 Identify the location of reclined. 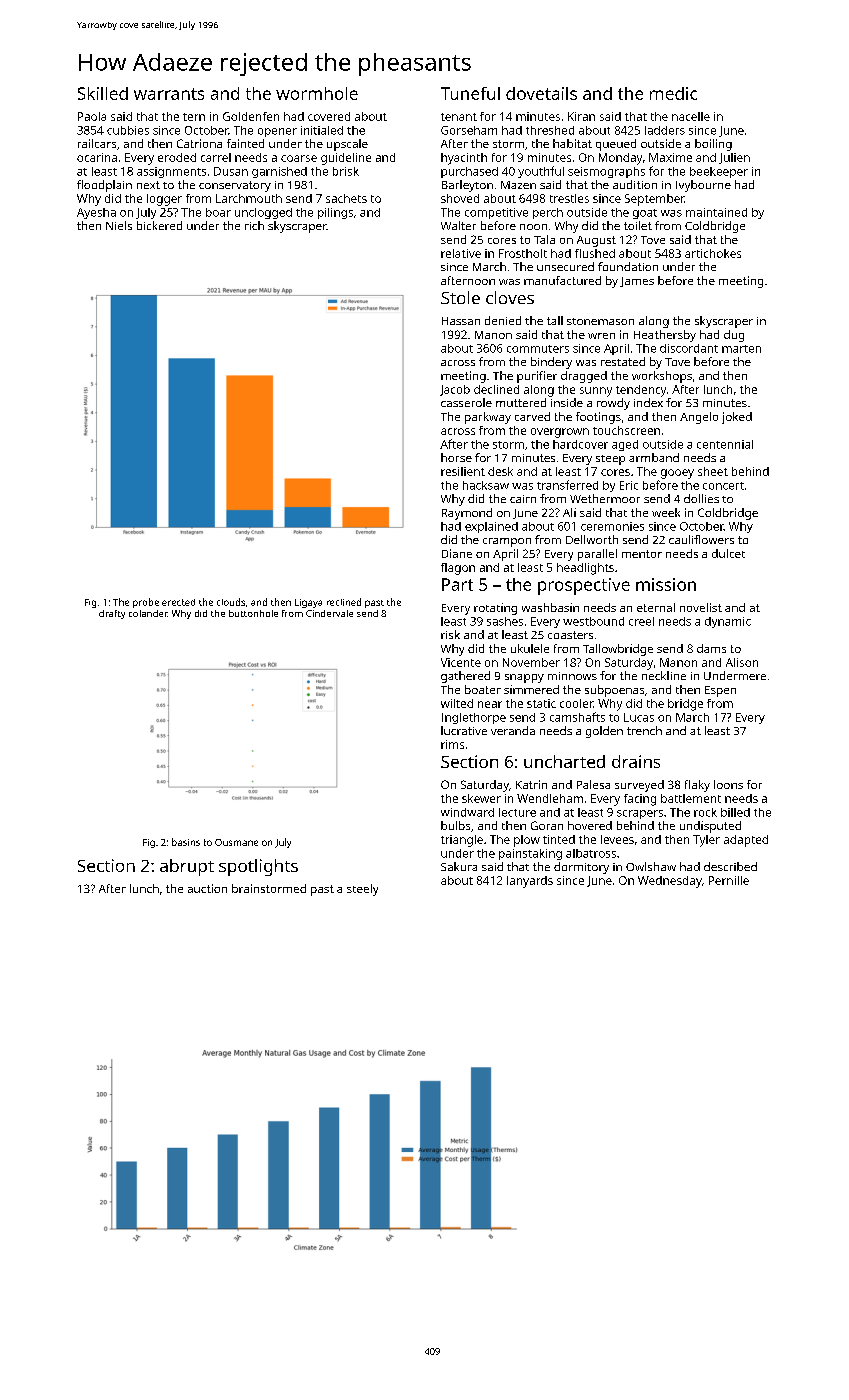
(344, 602).
